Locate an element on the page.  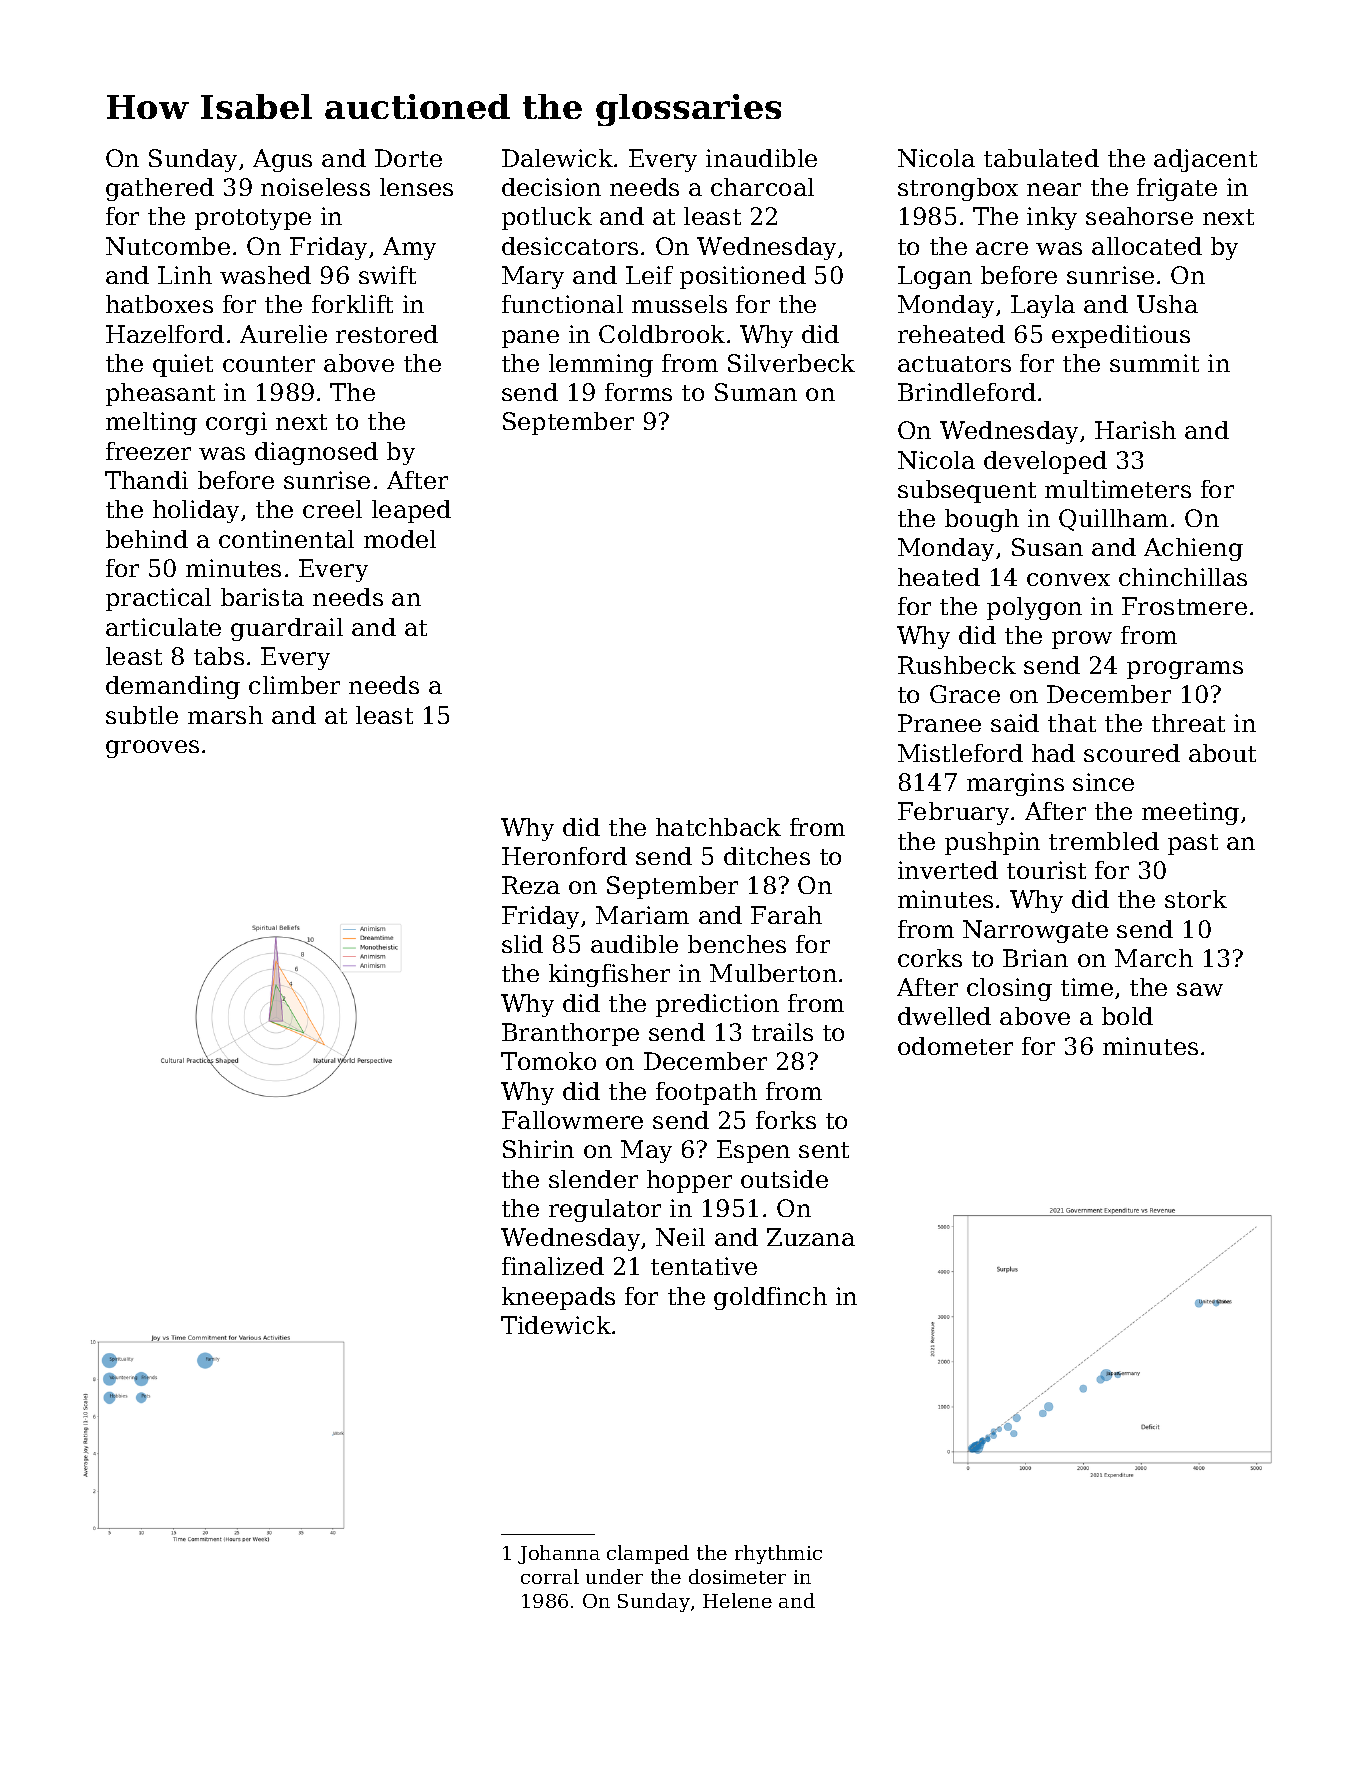
Dalewick is located at coordinates (557, 158).
